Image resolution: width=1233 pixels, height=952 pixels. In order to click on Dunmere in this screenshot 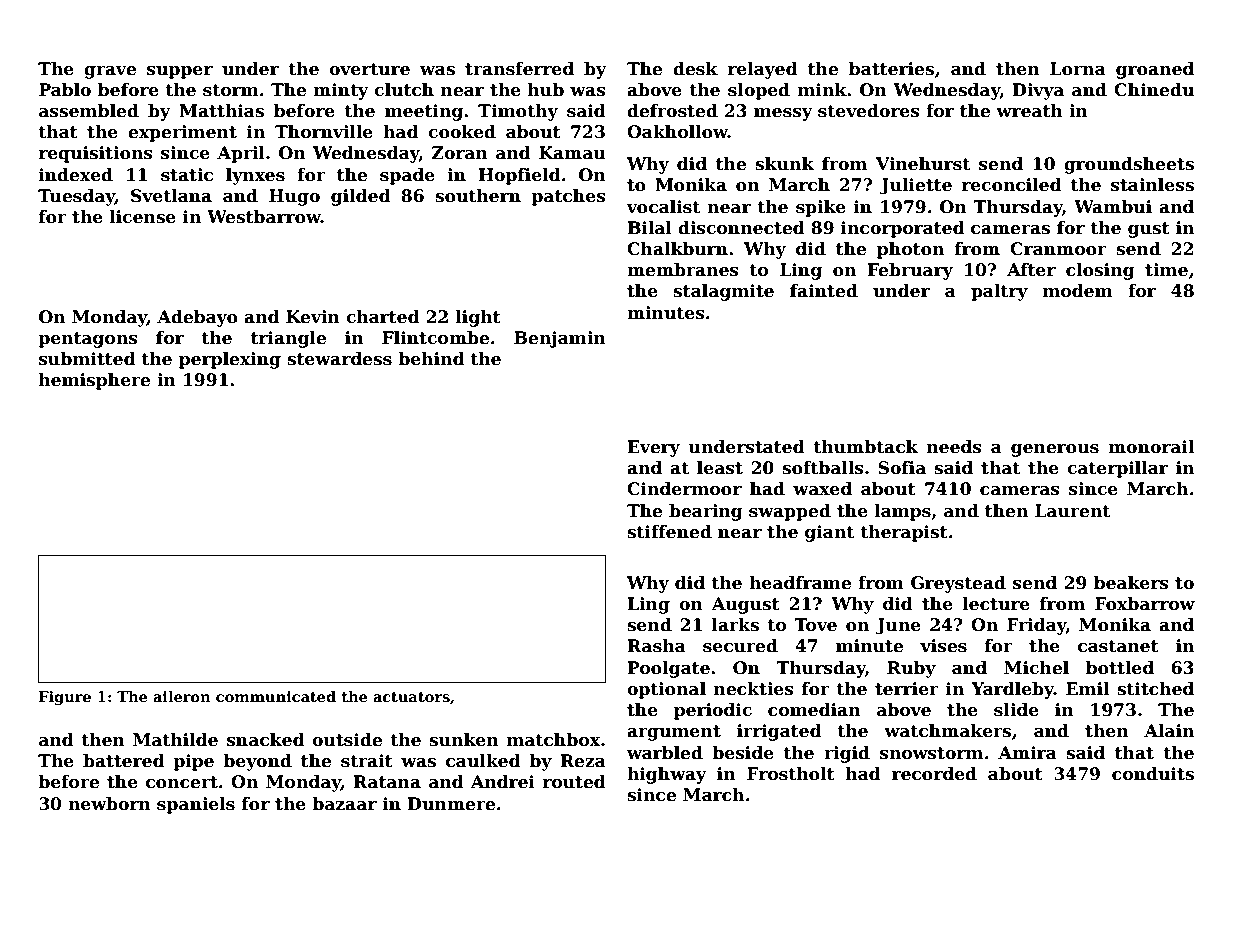, I will do `click(451, 804)`.
